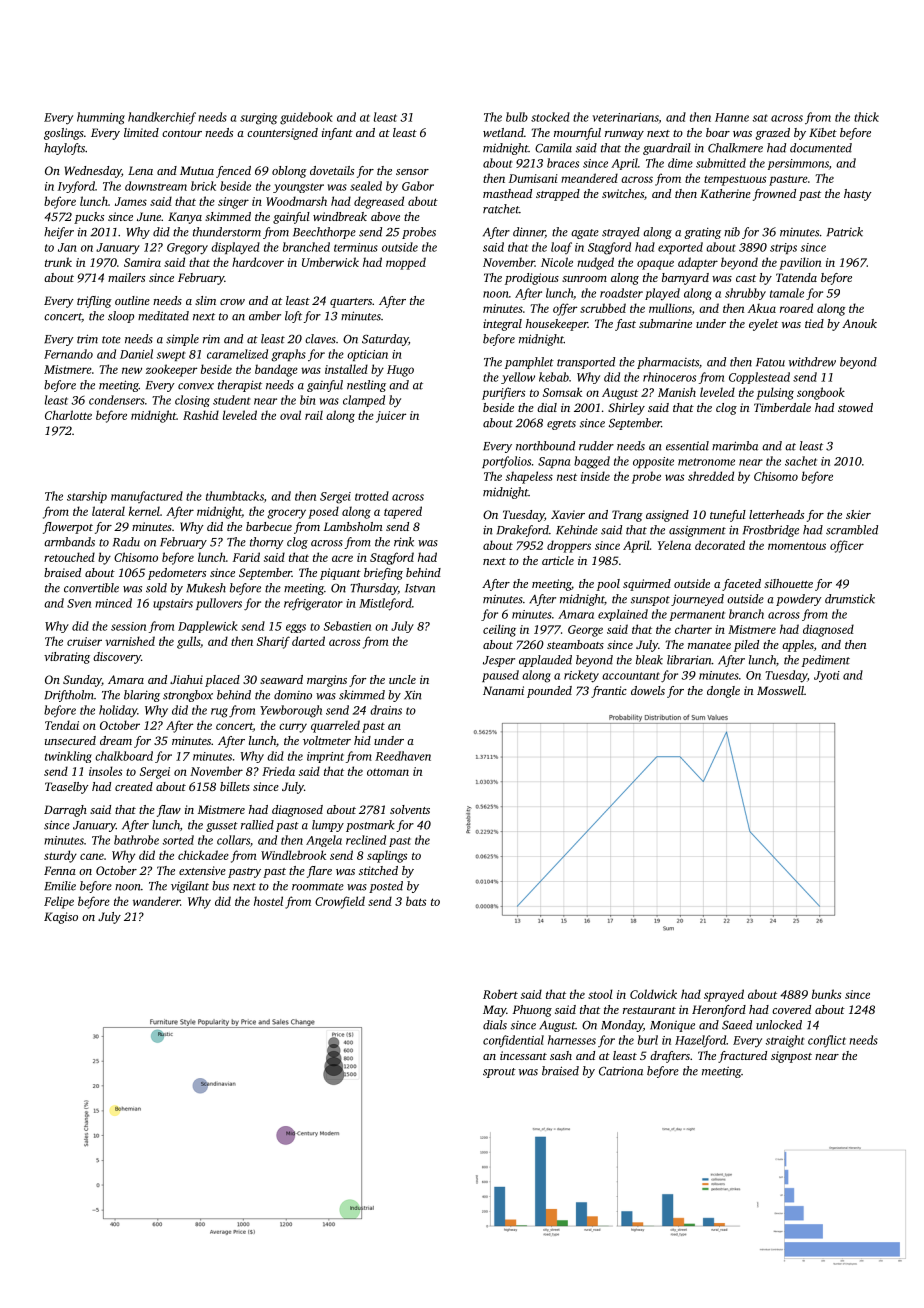 The image size is (924, 1308). I want to click on juicer, so click(391, 417).
